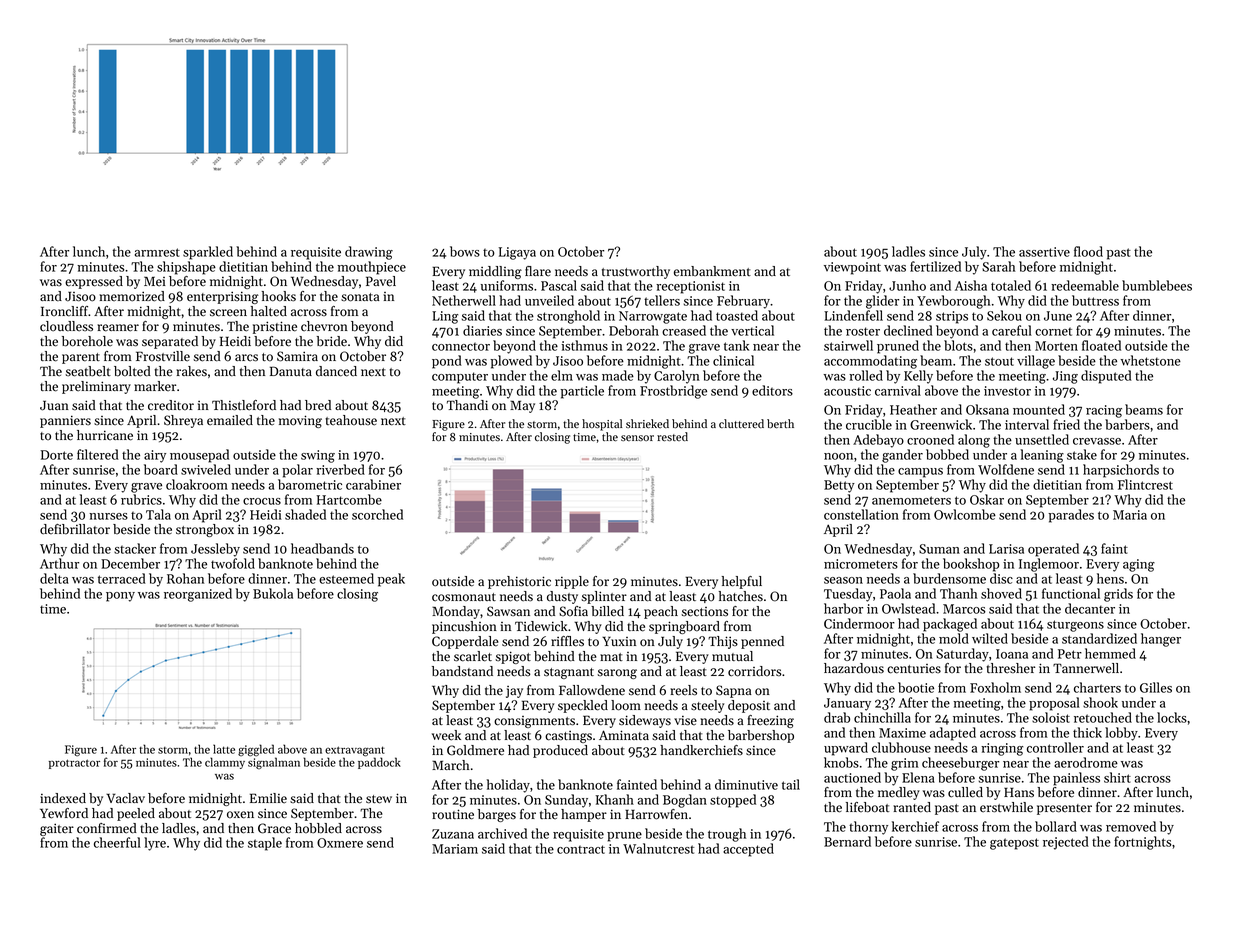  Describe the element at coordinates (746, 784) in the document. I see `diminutive` at that location.
